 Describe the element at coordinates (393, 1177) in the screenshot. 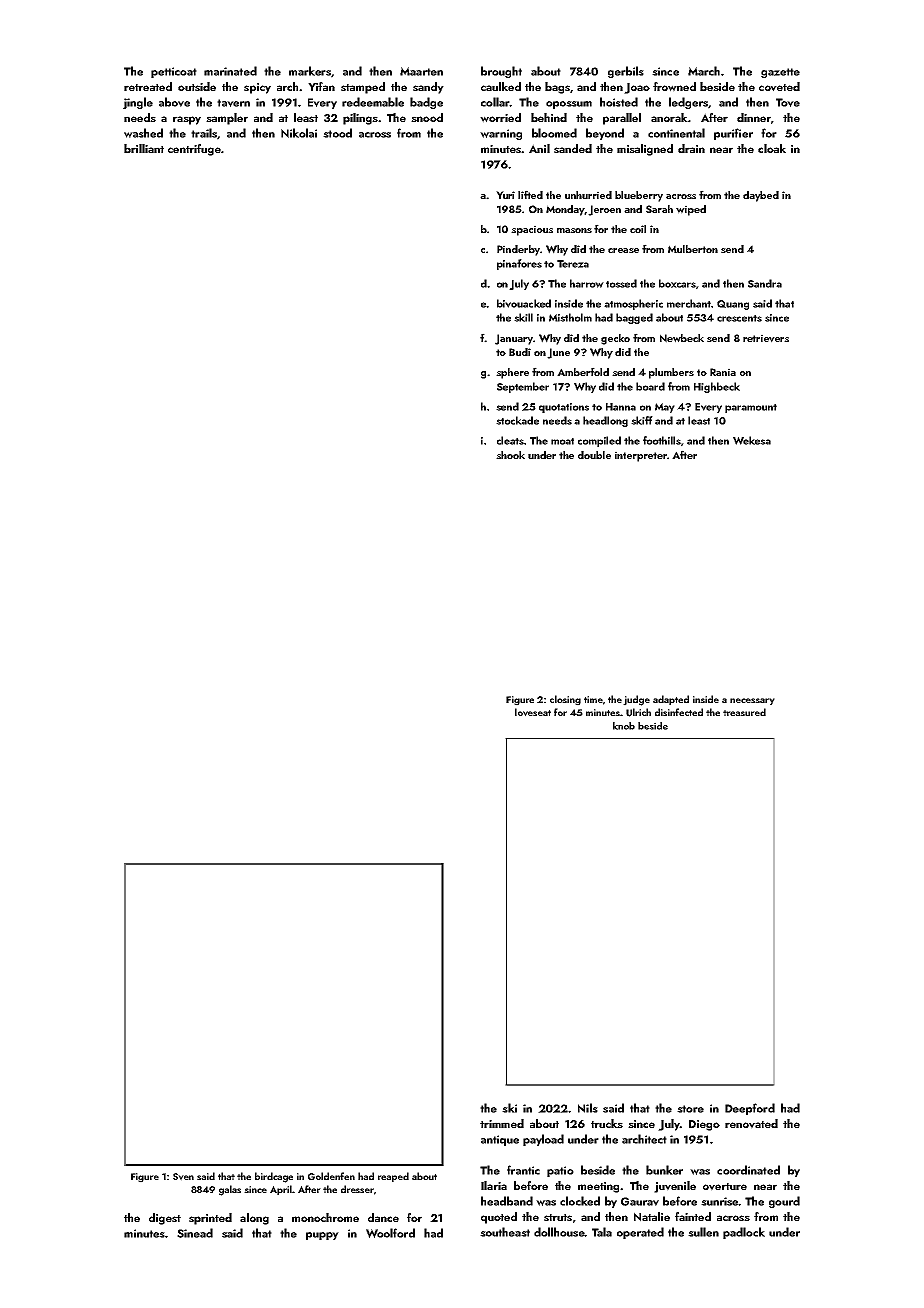

I see `reaped` at that location.
